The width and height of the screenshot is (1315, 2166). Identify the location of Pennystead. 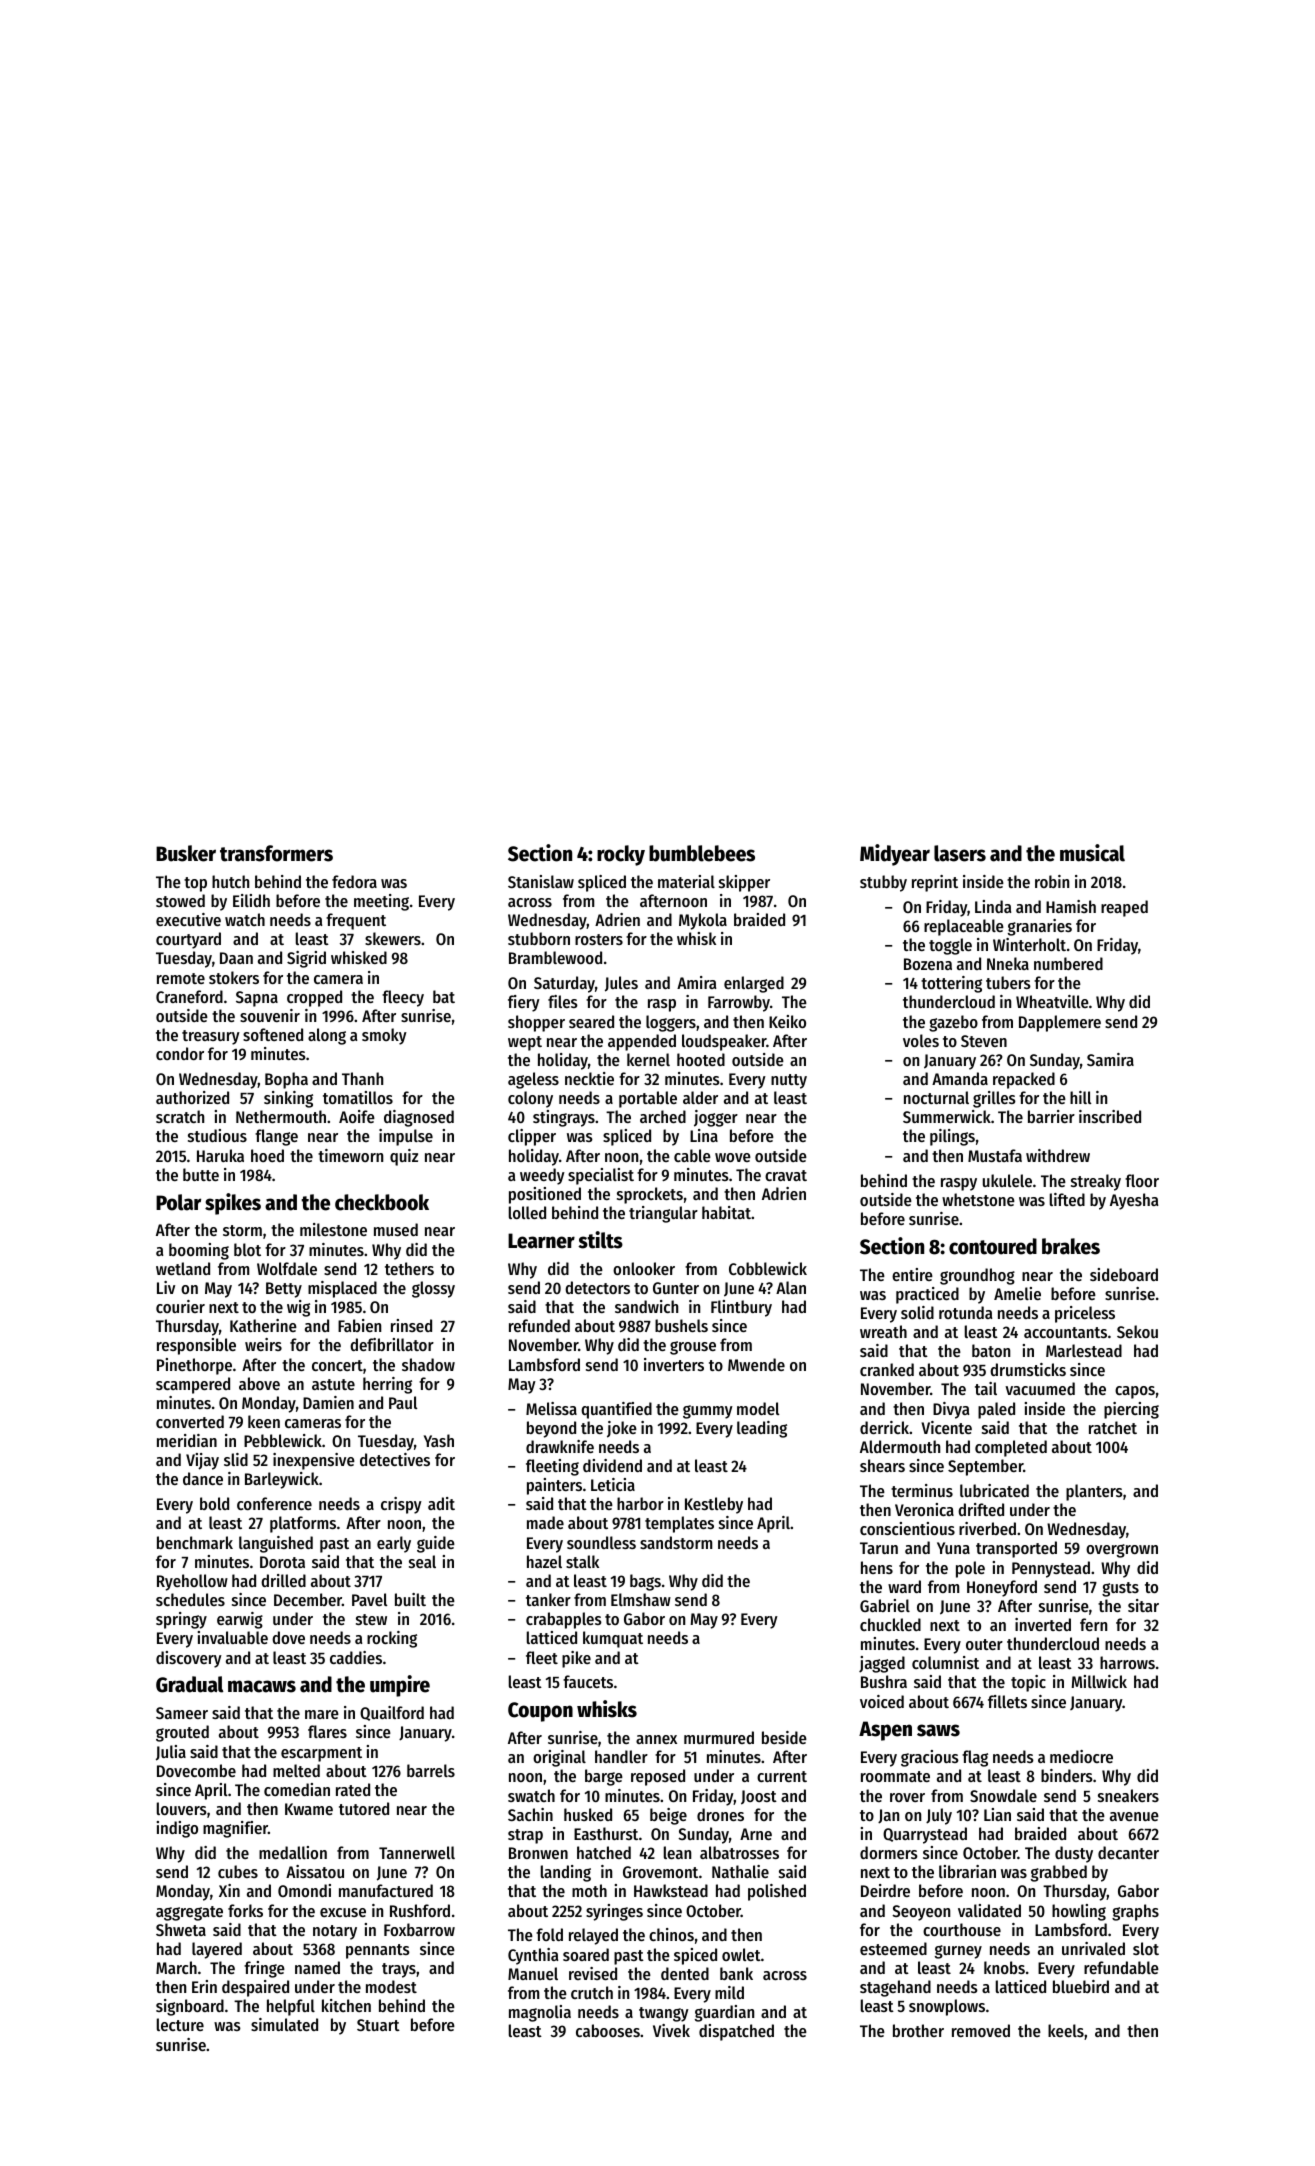
(1051, 1569).
